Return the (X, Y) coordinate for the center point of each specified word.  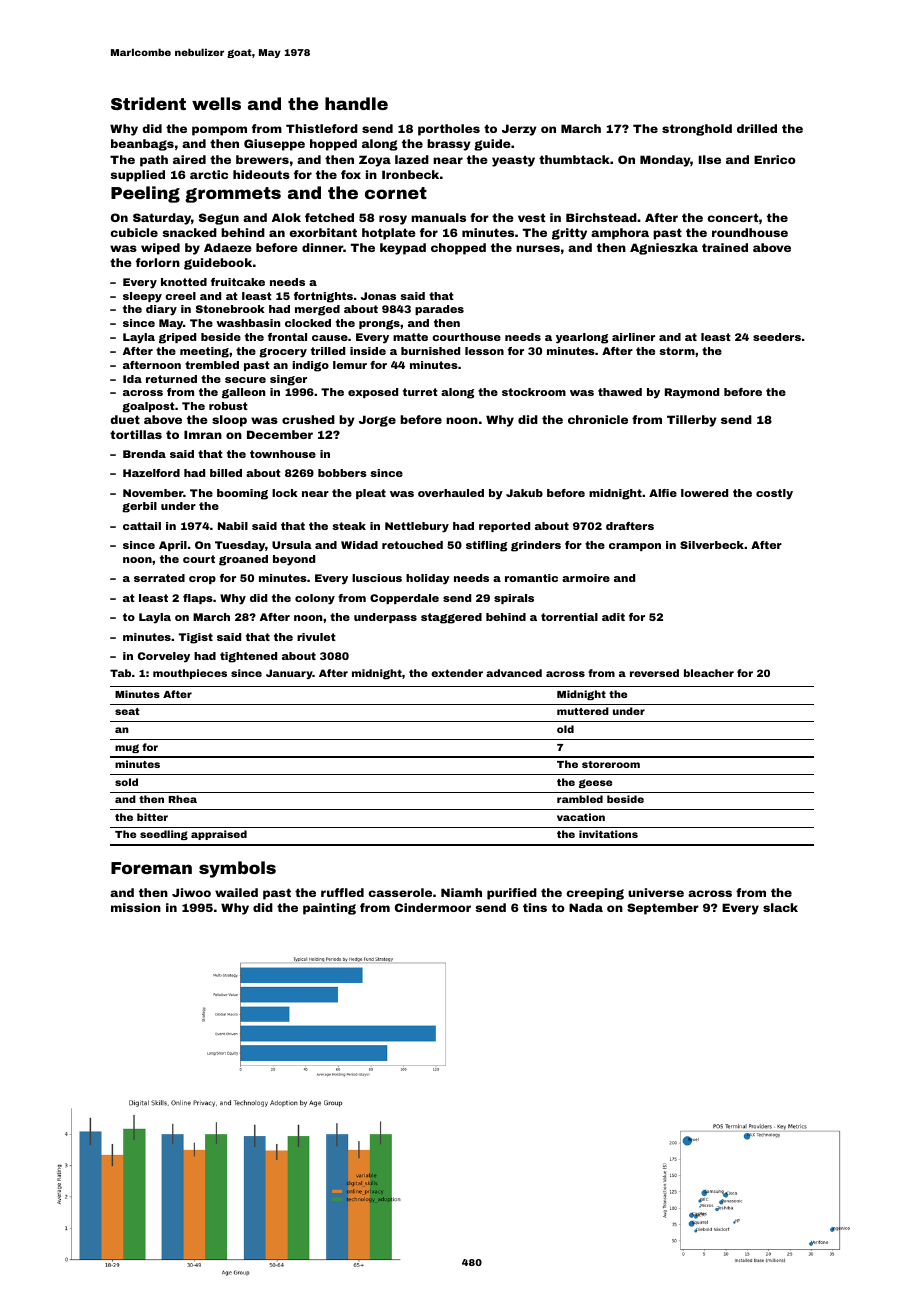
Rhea (183, 799)
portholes (449, 130)
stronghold (697, 130)
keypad (403, 249)
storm (677, 351)
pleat (371, 494)
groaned (243, 560)
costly (774, 494)
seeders (777, 337)
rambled (580, 799)
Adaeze (228, 247)
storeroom (611, 764)
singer (288, 380)
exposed (373, 393)
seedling (164, 835)
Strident (148, 103)
